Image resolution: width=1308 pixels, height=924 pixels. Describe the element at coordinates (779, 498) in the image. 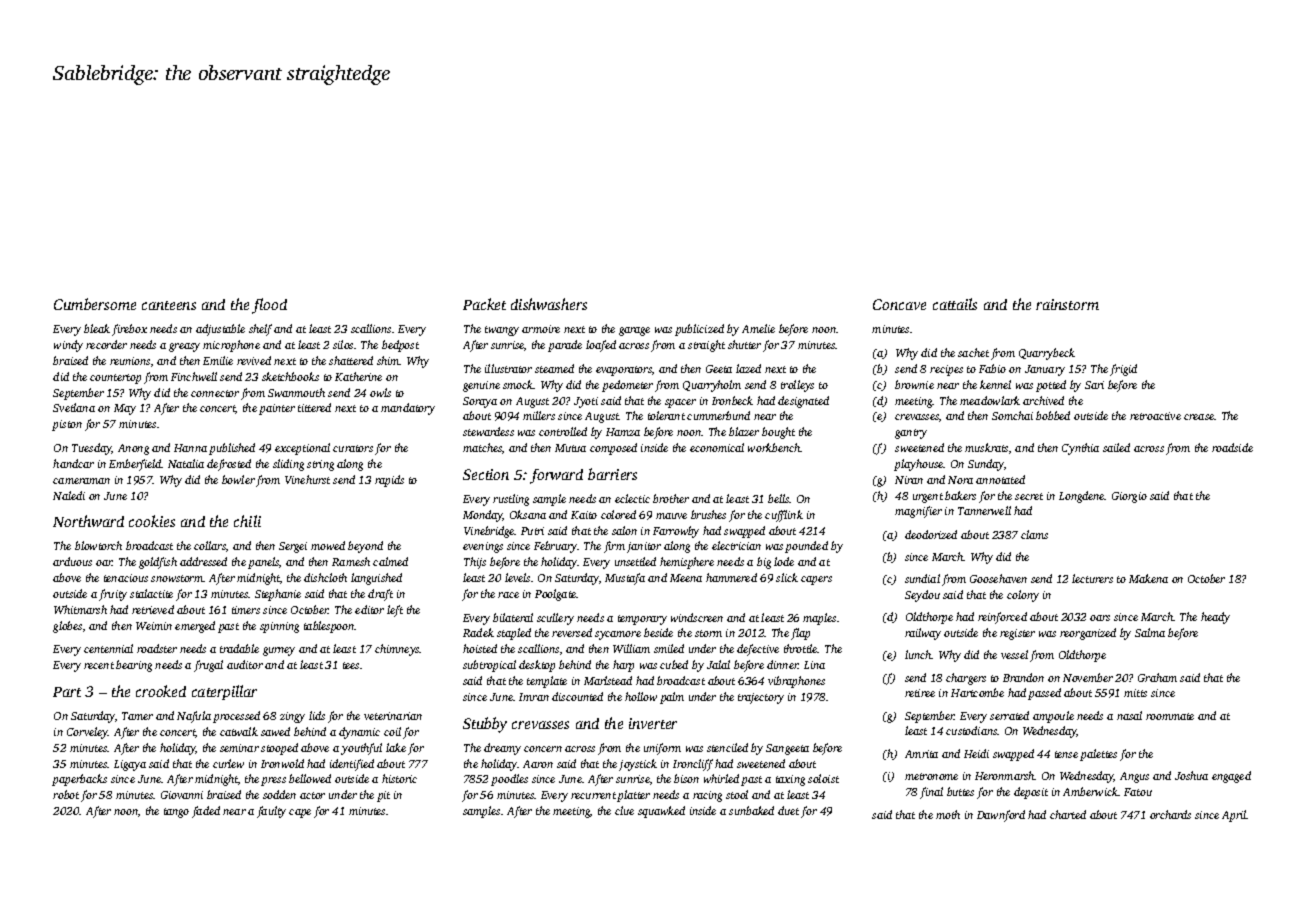

I see `bells` at that location.
